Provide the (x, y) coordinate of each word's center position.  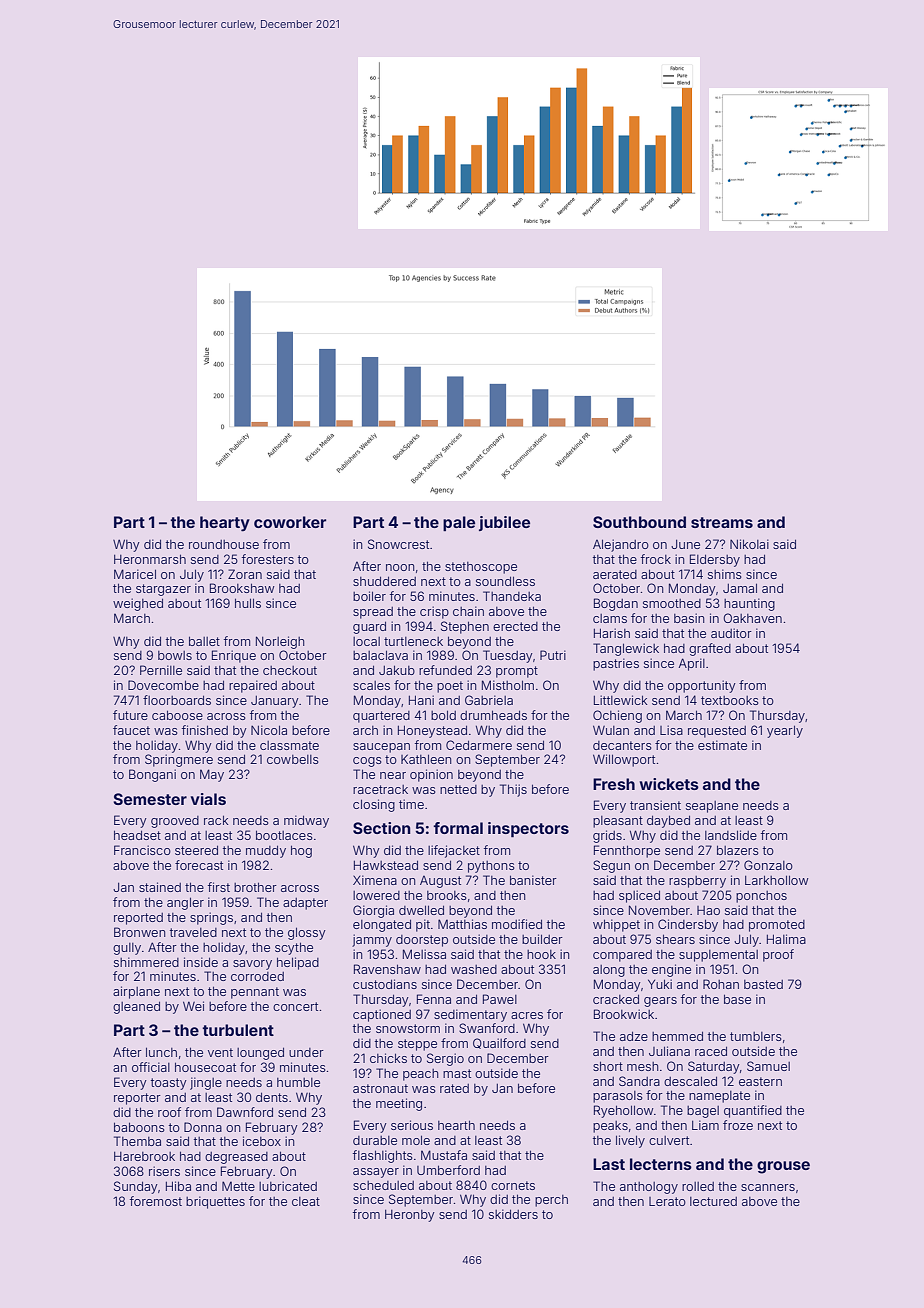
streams (722, 522)
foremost (156, 1201)
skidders (513, 1214)
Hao (708, 910)
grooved (175, 822)
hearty (225, 524)
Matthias (462, 924)
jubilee (504, 523)
